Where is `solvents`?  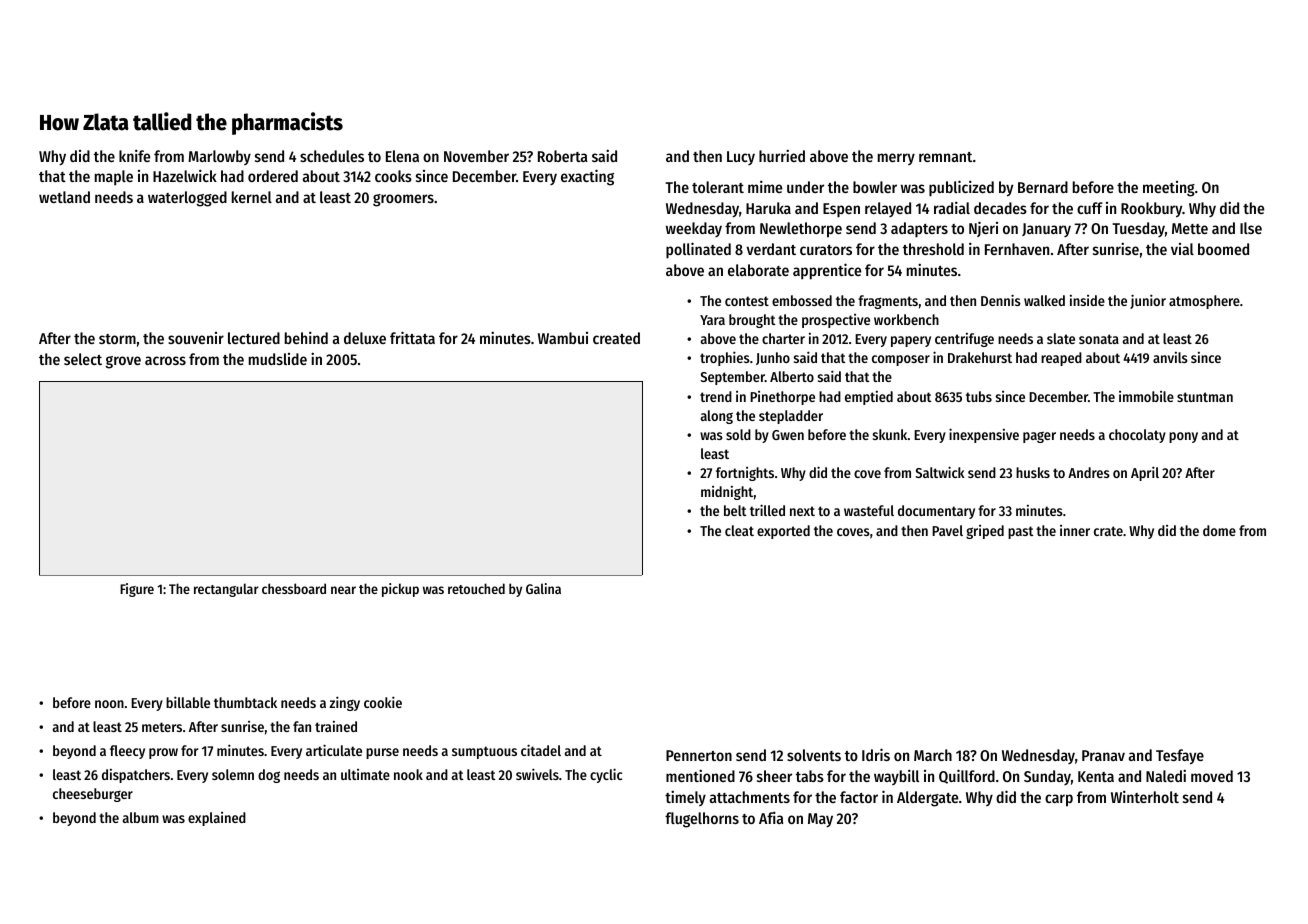
solvents is located at coordinates (814, 755).
